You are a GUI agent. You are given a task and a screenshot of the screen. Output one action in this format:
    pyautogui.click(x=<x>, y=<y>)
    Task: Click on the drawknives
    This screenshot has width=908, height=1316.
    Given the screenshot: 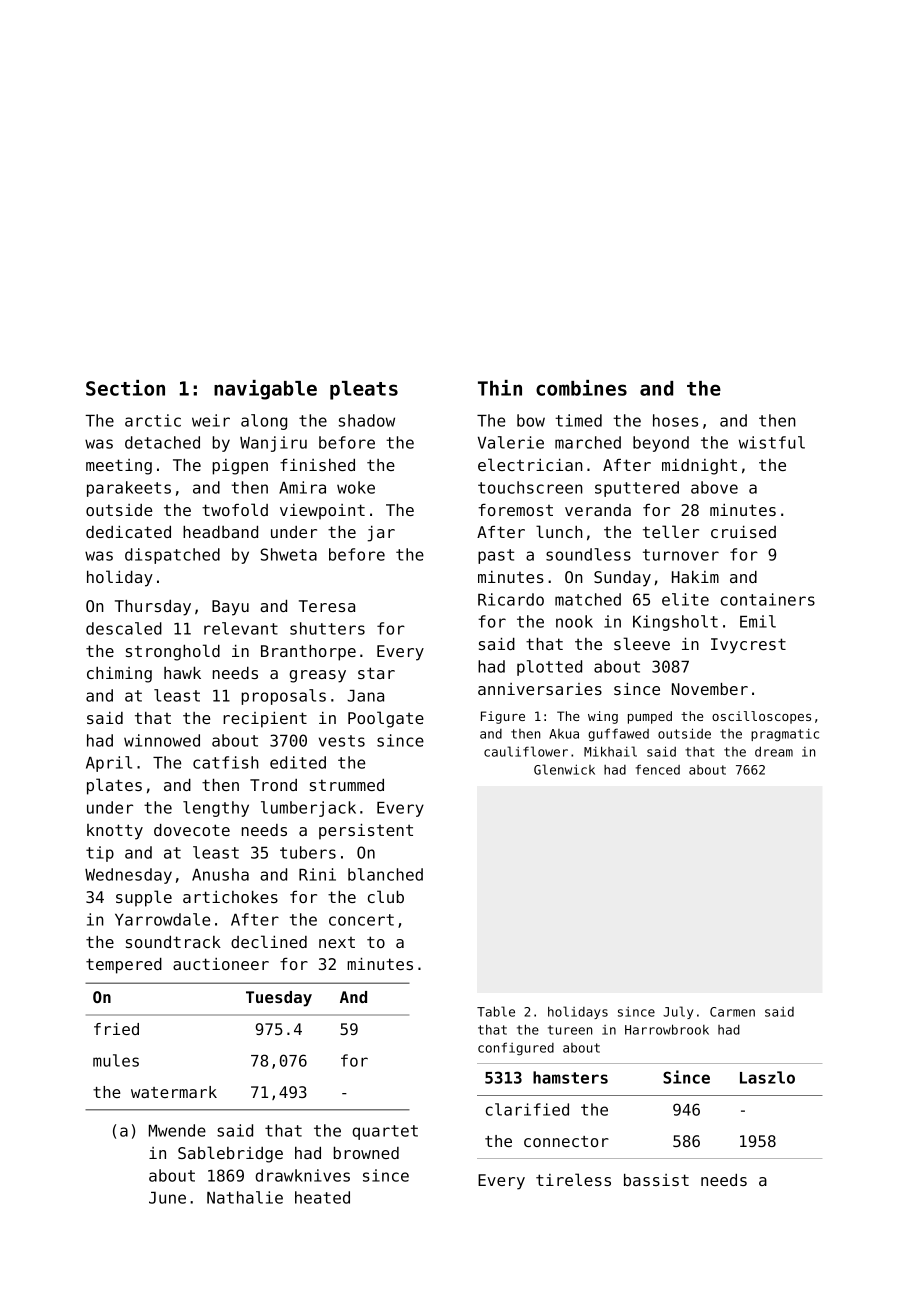 What is the action you would take?
    pyautogui.click(x=302, y=1175)
